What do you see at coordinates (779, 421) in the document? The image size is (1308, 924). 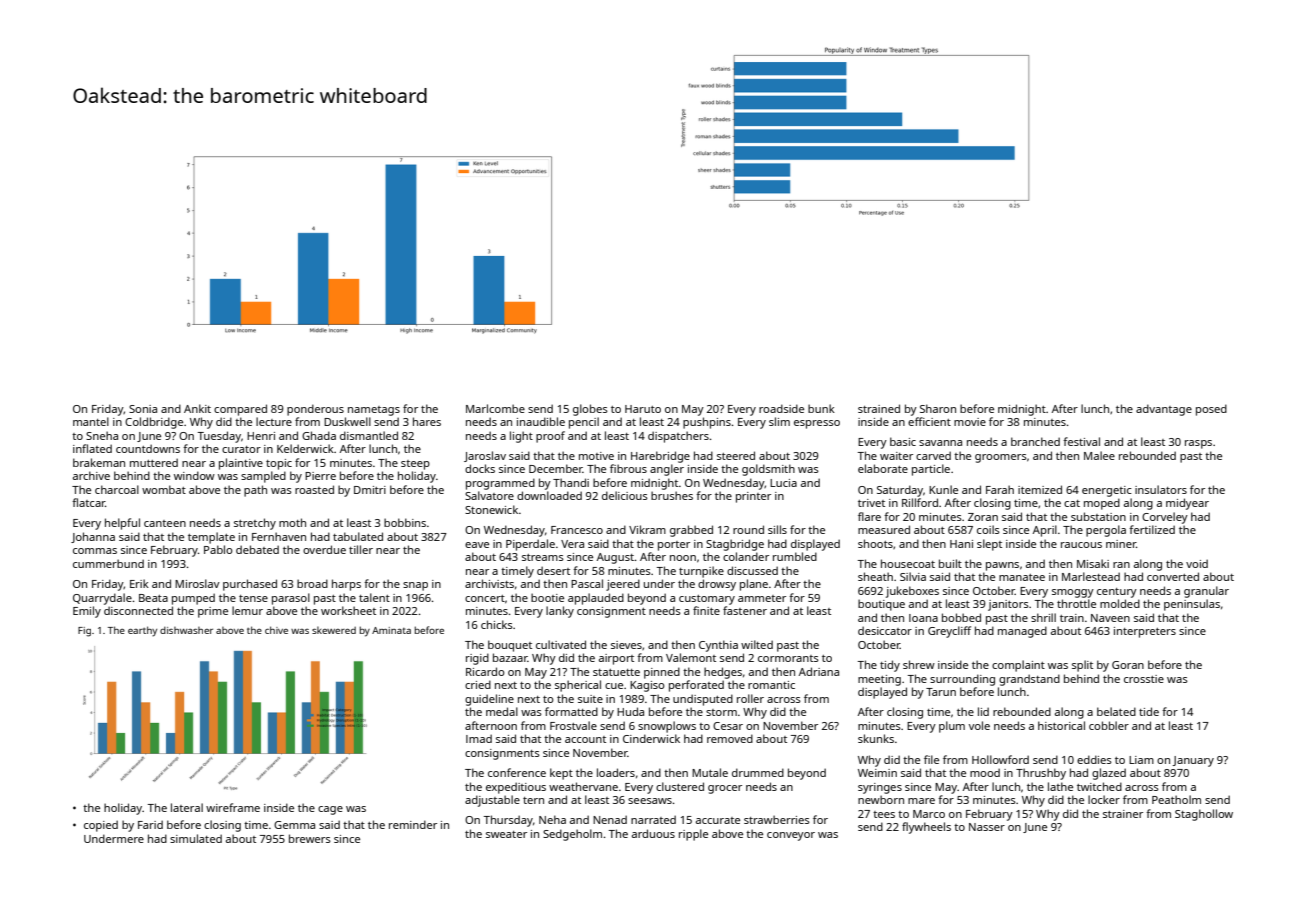 I see `slim` at bounding box center [779, 421].
